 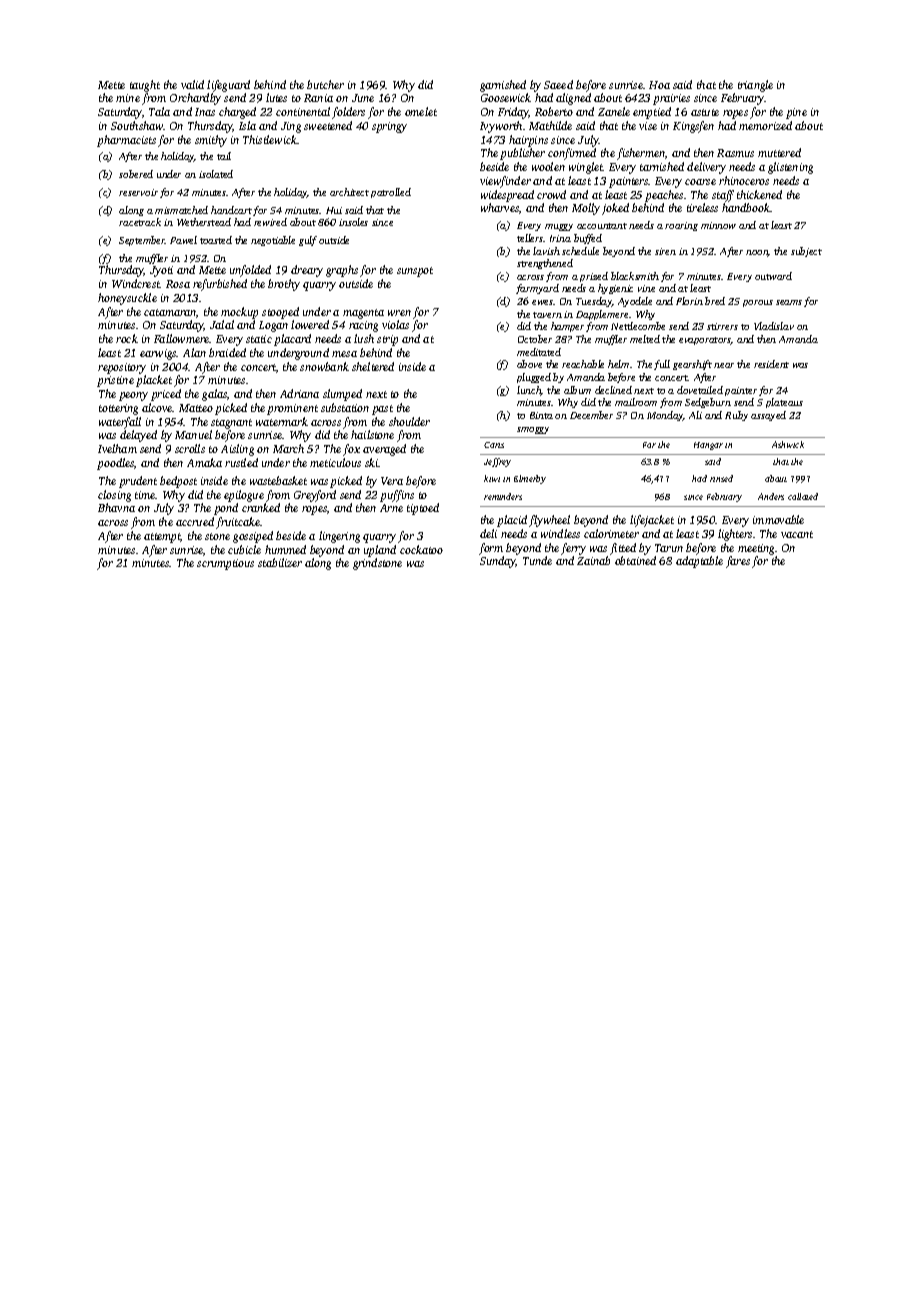 What do you see at coordinates (192, 84) in the screenshot?
I see `valid` at bounding box center [192, 84].
